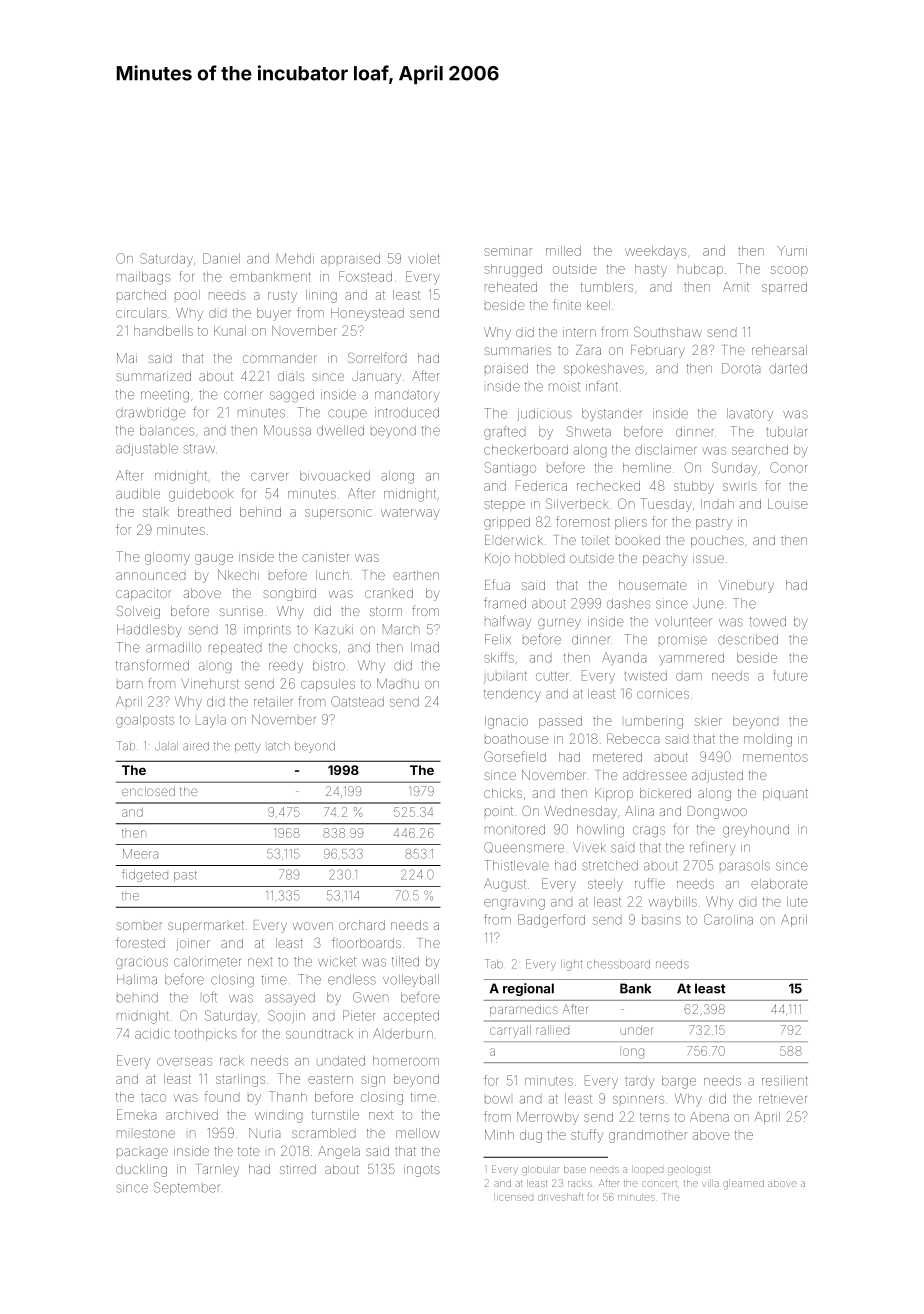  Describe the element at coordinates (526, 450) in the document. I see `checkerboard` at that location.
